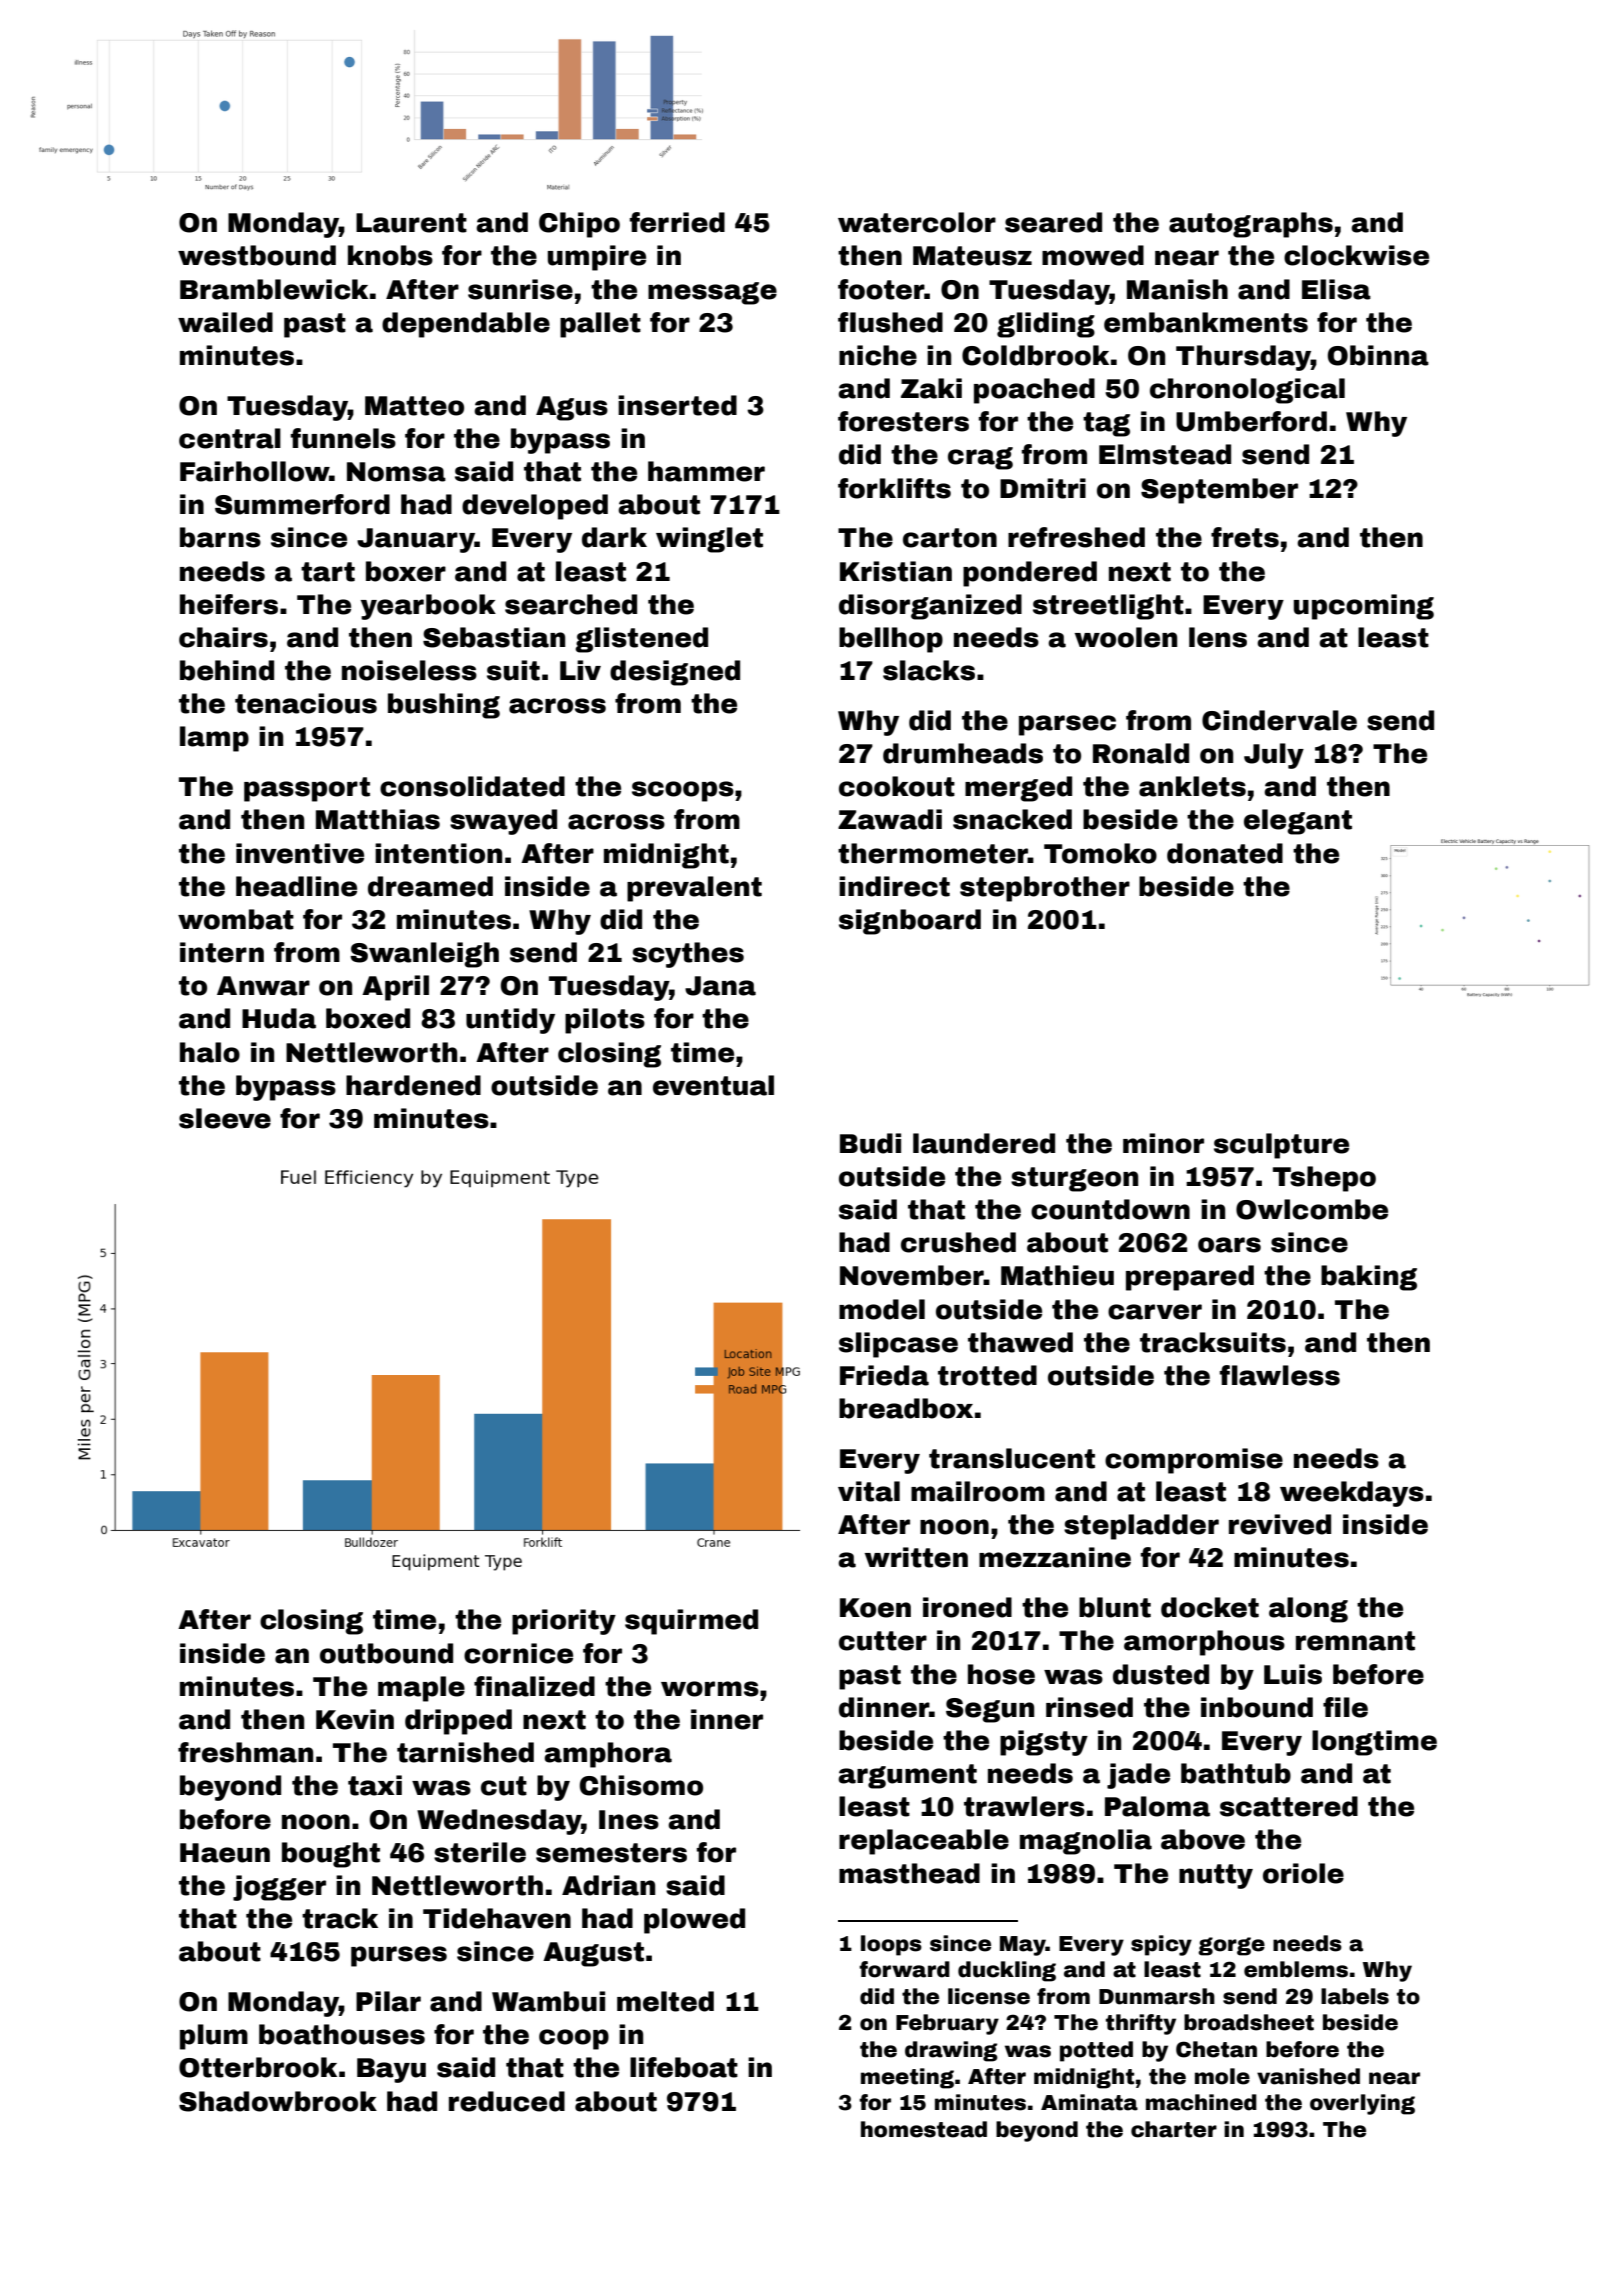  What do you see at coordinates (677, 222) in the image?
I see `ferried` at bounding box center [677, 222].
